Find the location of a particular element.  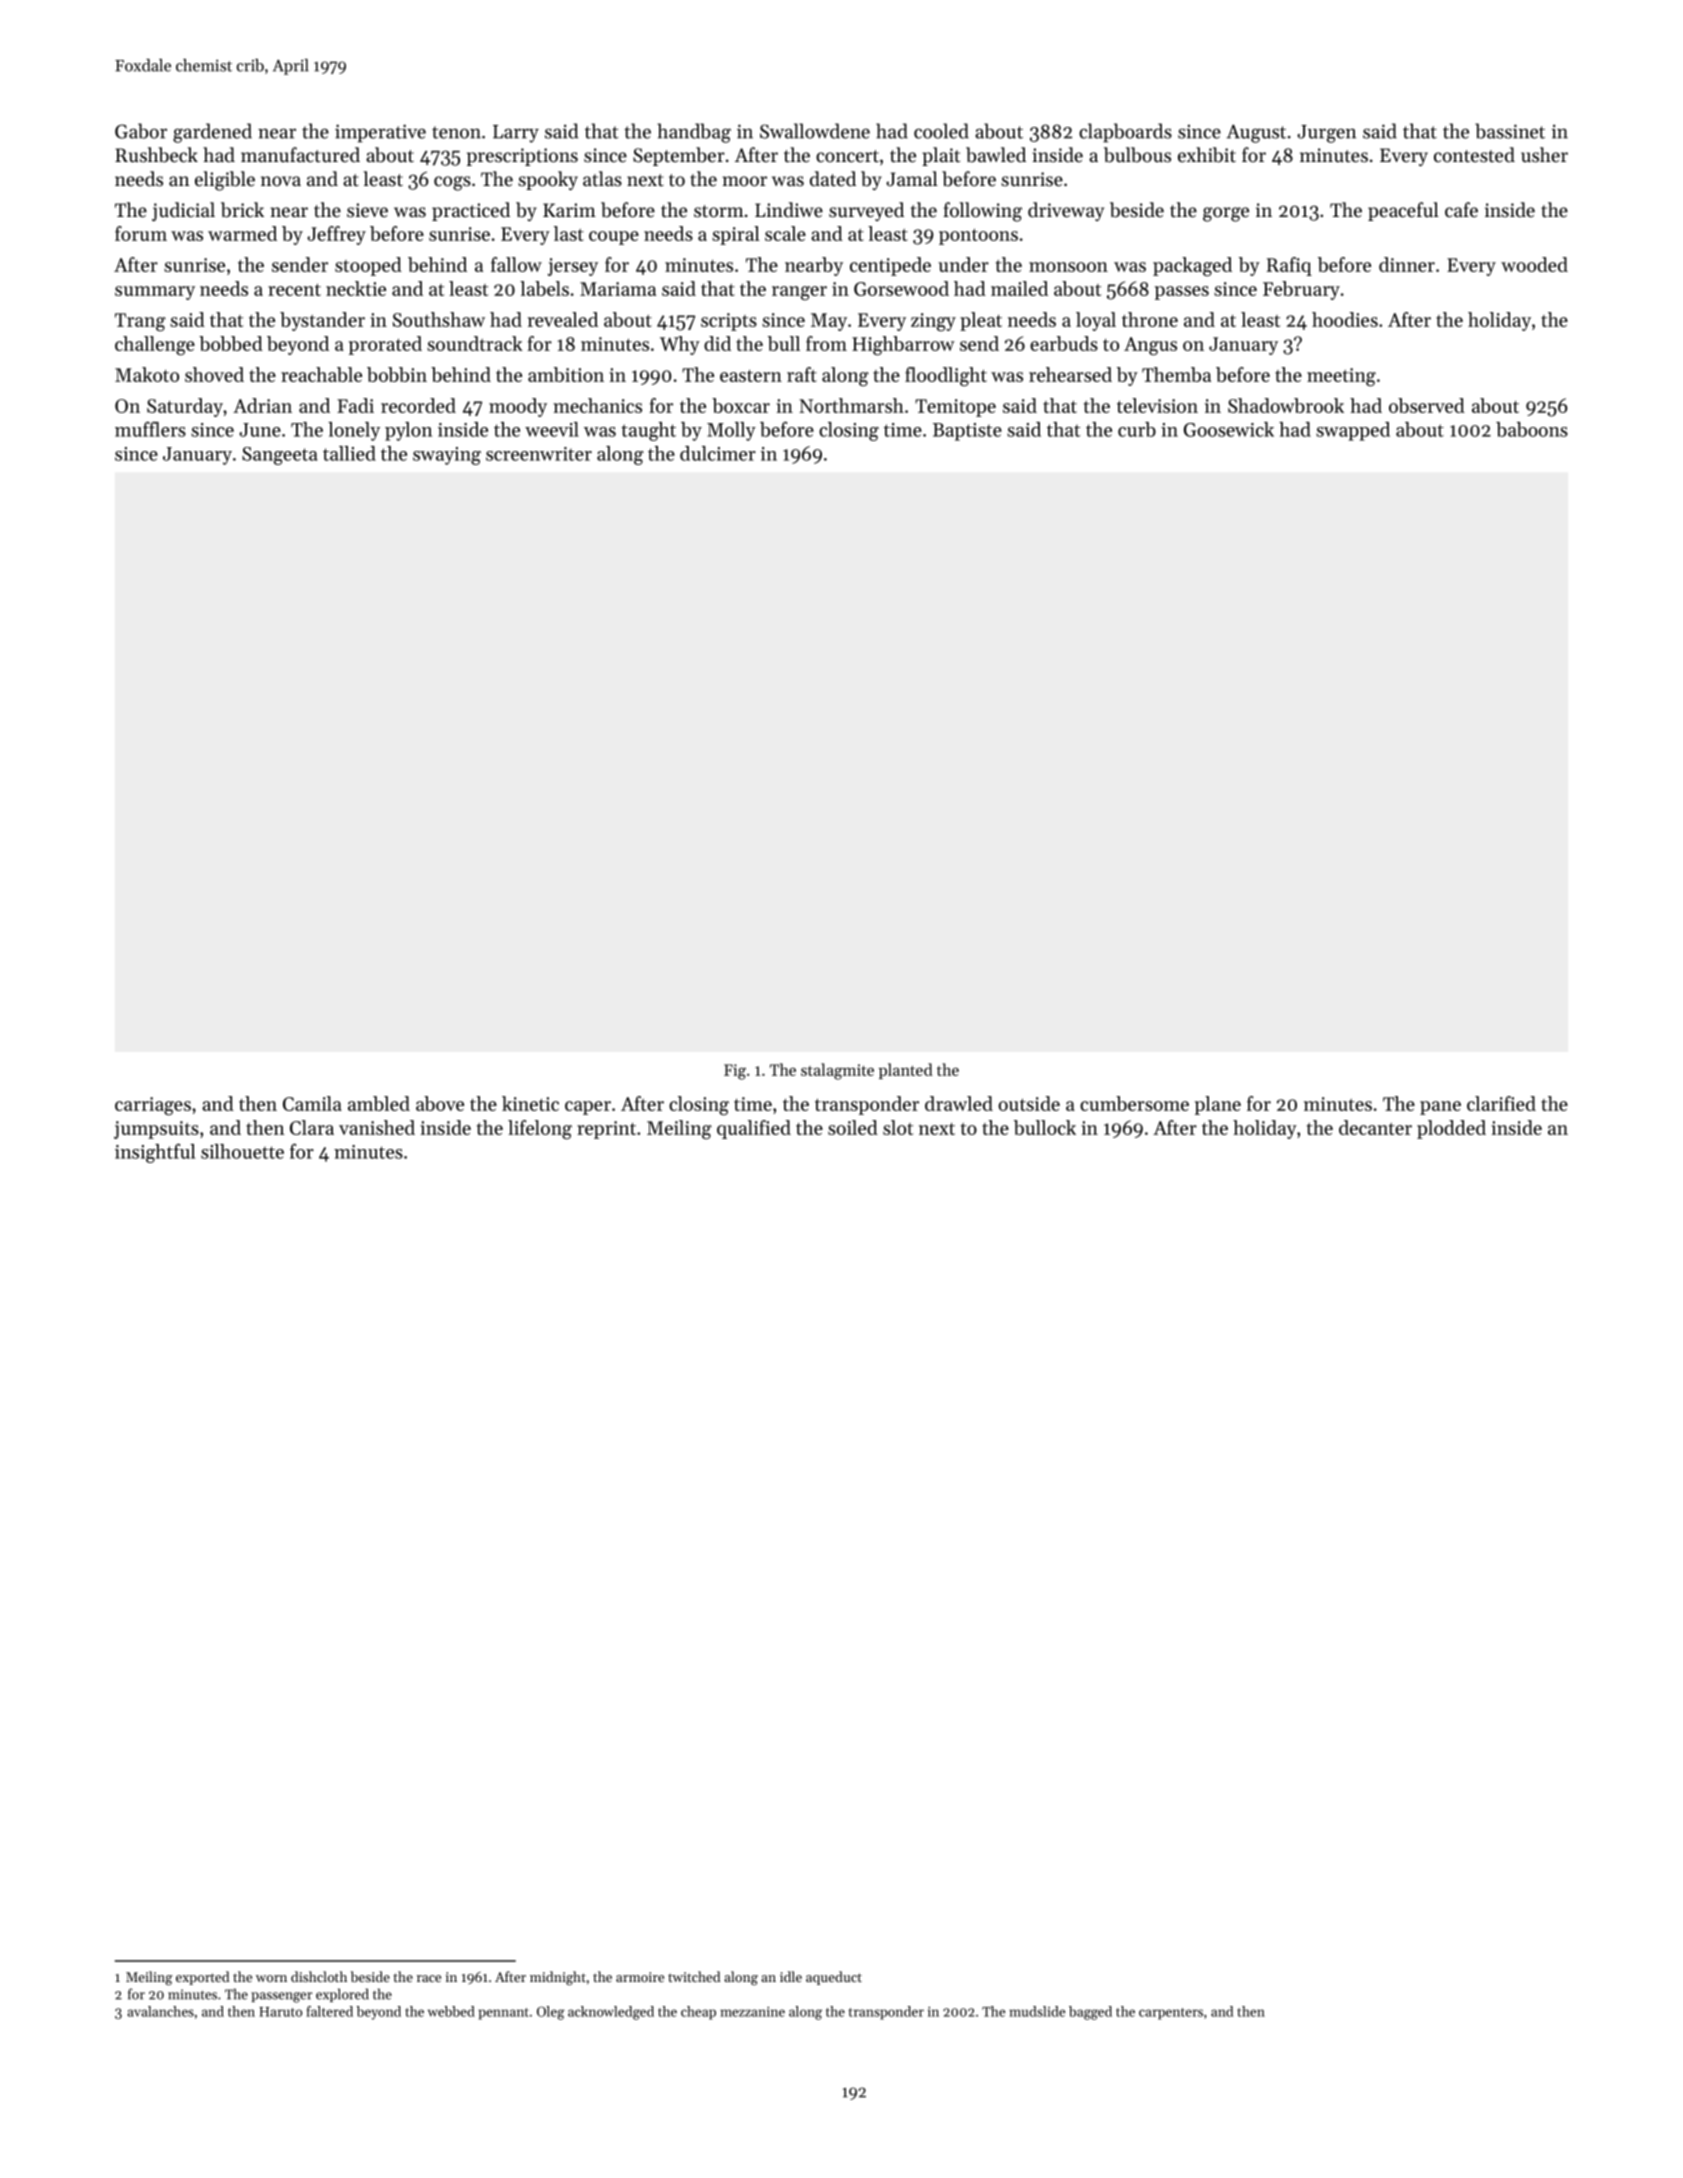

cooled is located at coordinates (941, 131).
